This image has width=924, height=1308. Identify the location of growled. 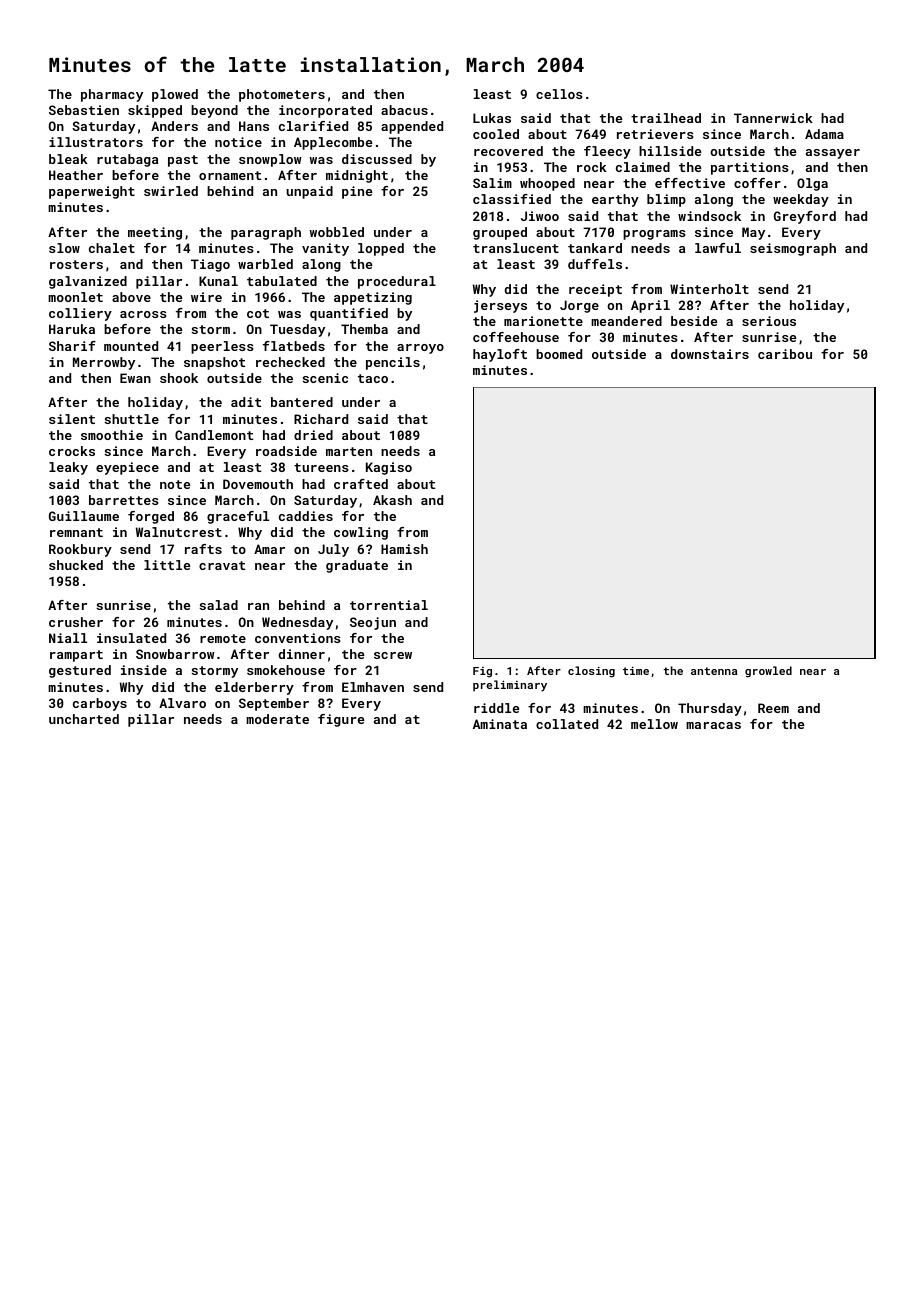
(768, 672).
